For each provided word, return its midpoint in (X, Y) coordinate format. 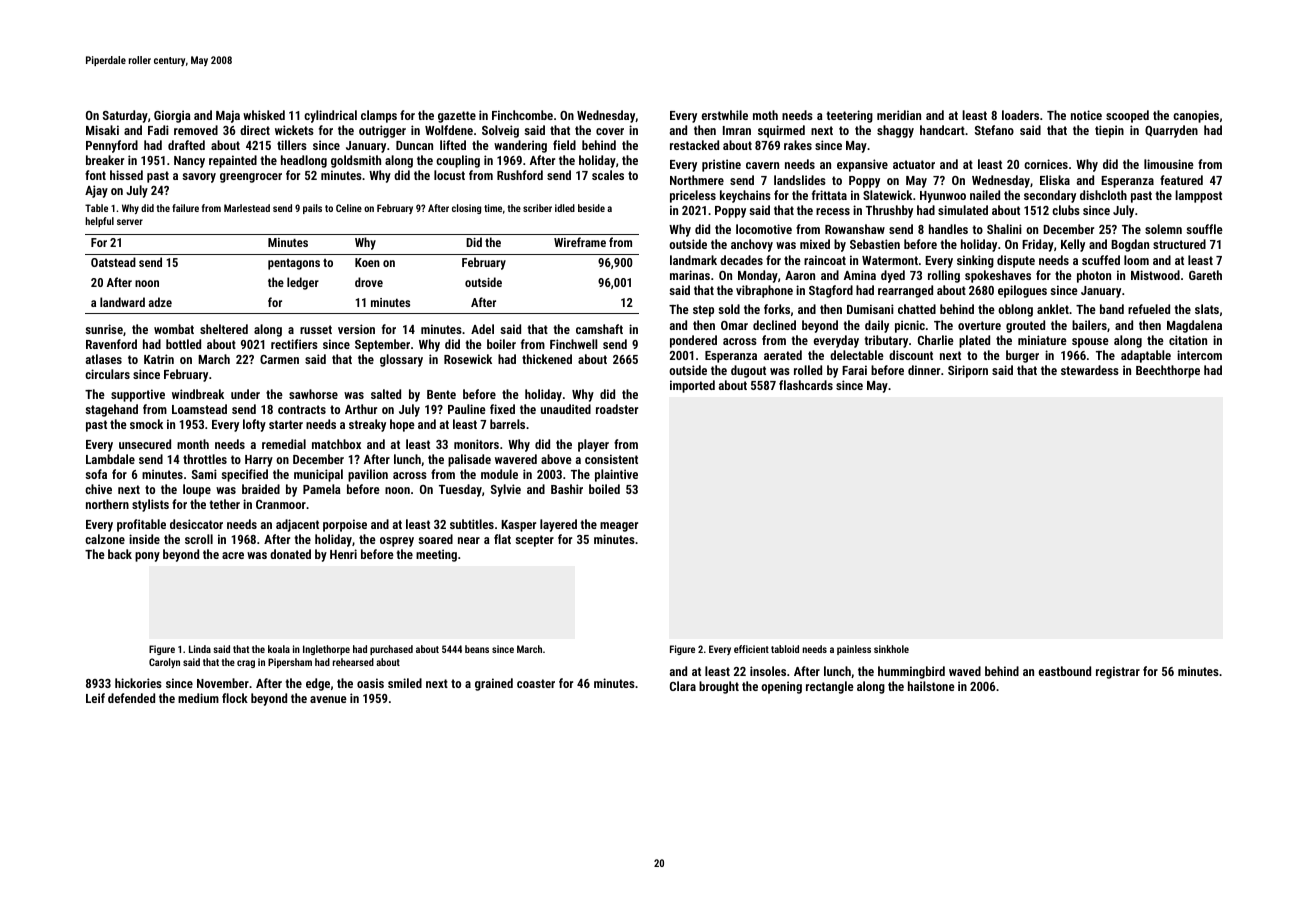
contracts (302, 409)
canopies (1196, 116)
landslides (800, 180)
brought (719, 687)
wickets (294, 130)
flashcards (806, 385)
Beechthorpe (1168, 371)
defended (131, 698)
